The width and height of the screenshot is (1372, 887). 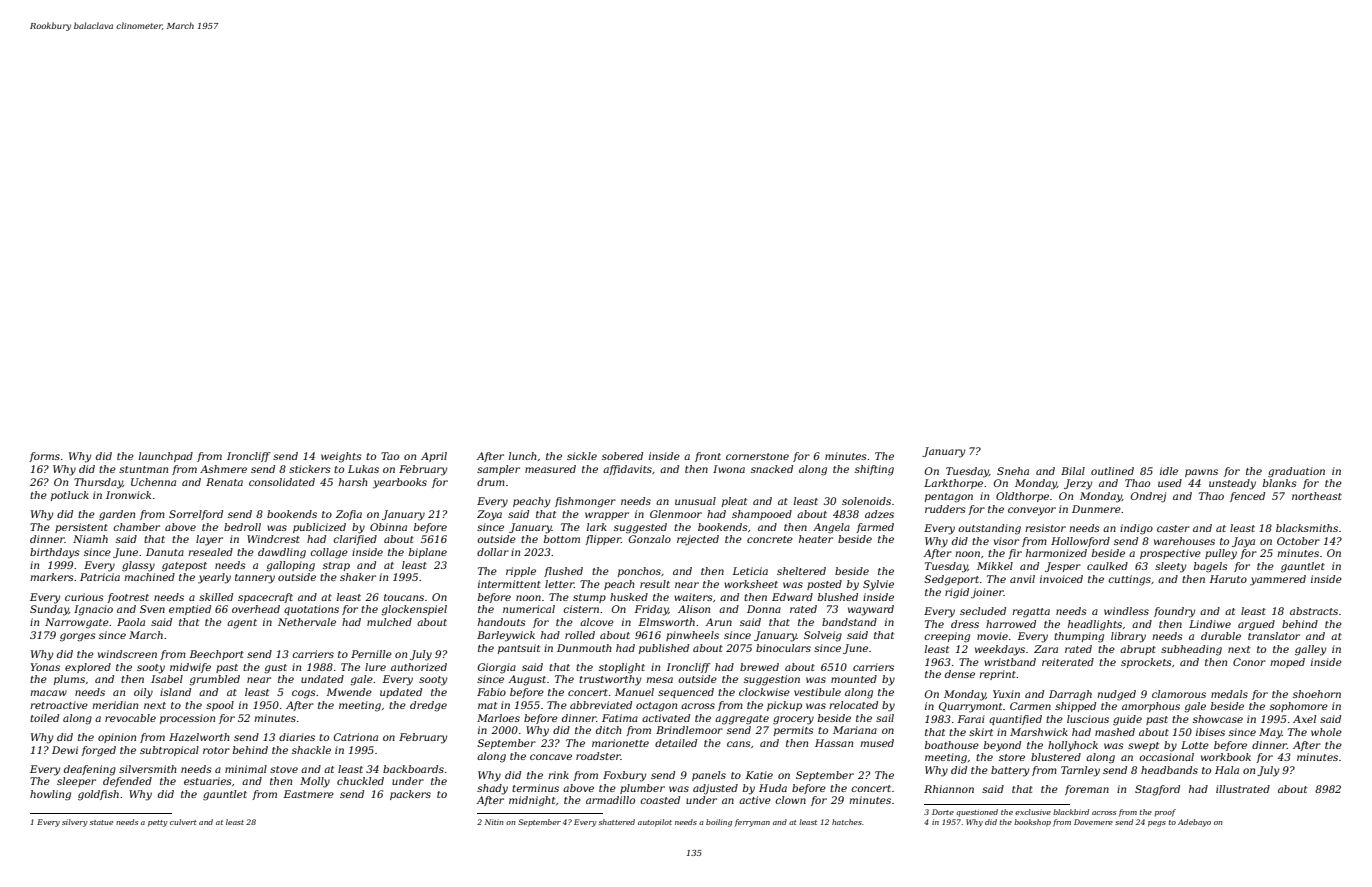 I want to click on Haruto, so click(x=1228, y=579).
